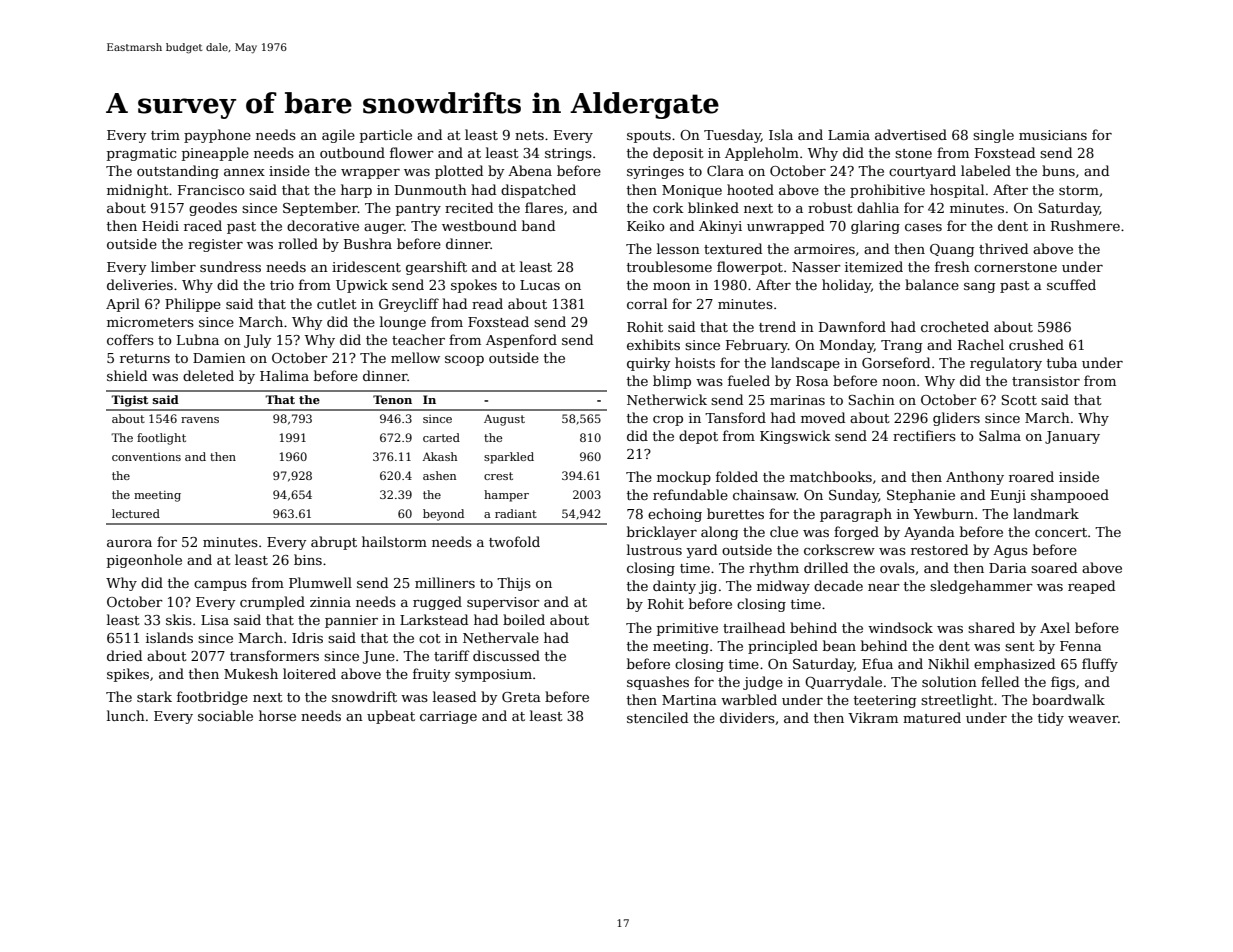  I want to click on particle, so click(386, 136).
